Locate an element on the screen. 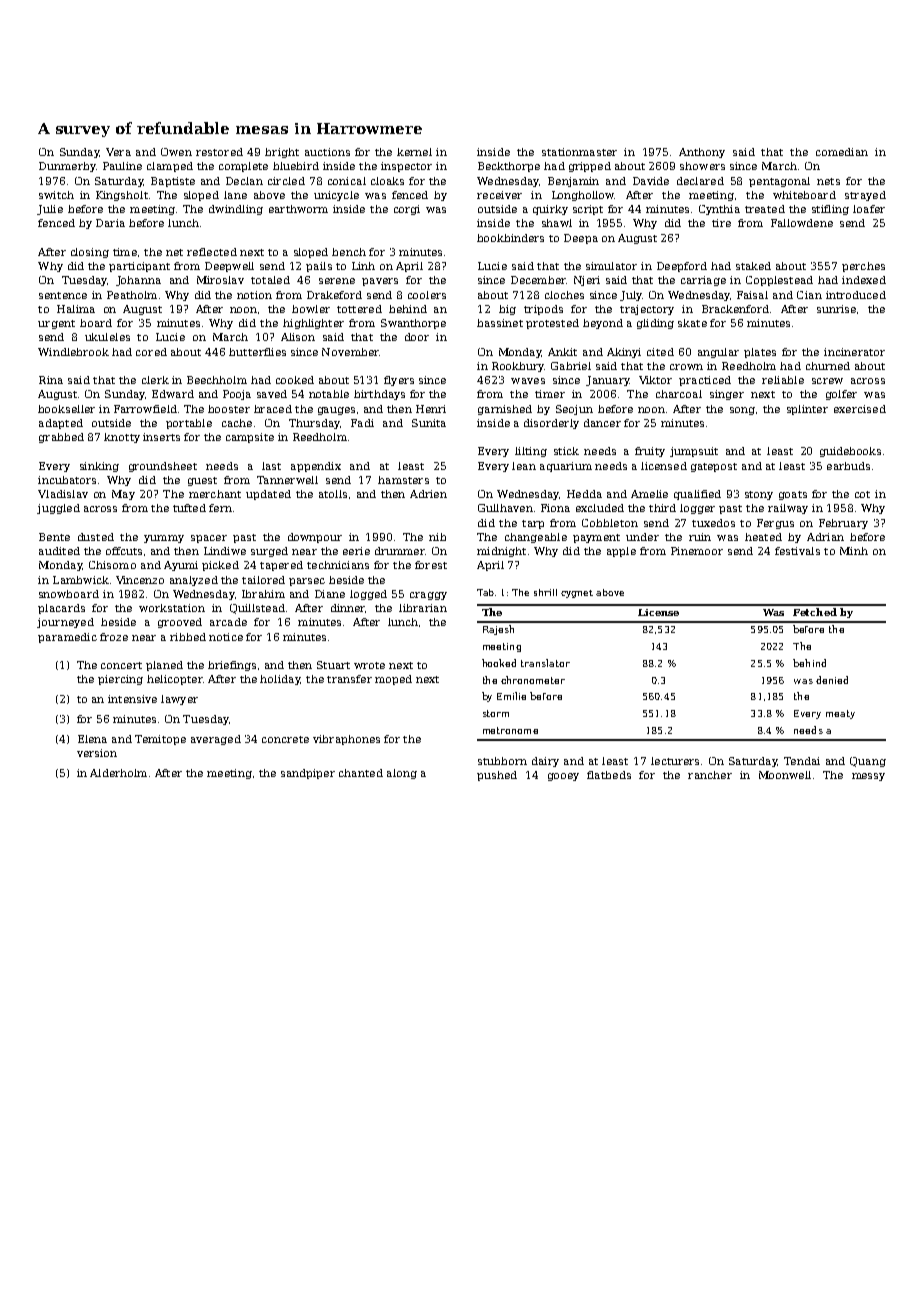 The width and height of the screenshot is (924, 1308). intensive is located at coordinates (132, 699).
